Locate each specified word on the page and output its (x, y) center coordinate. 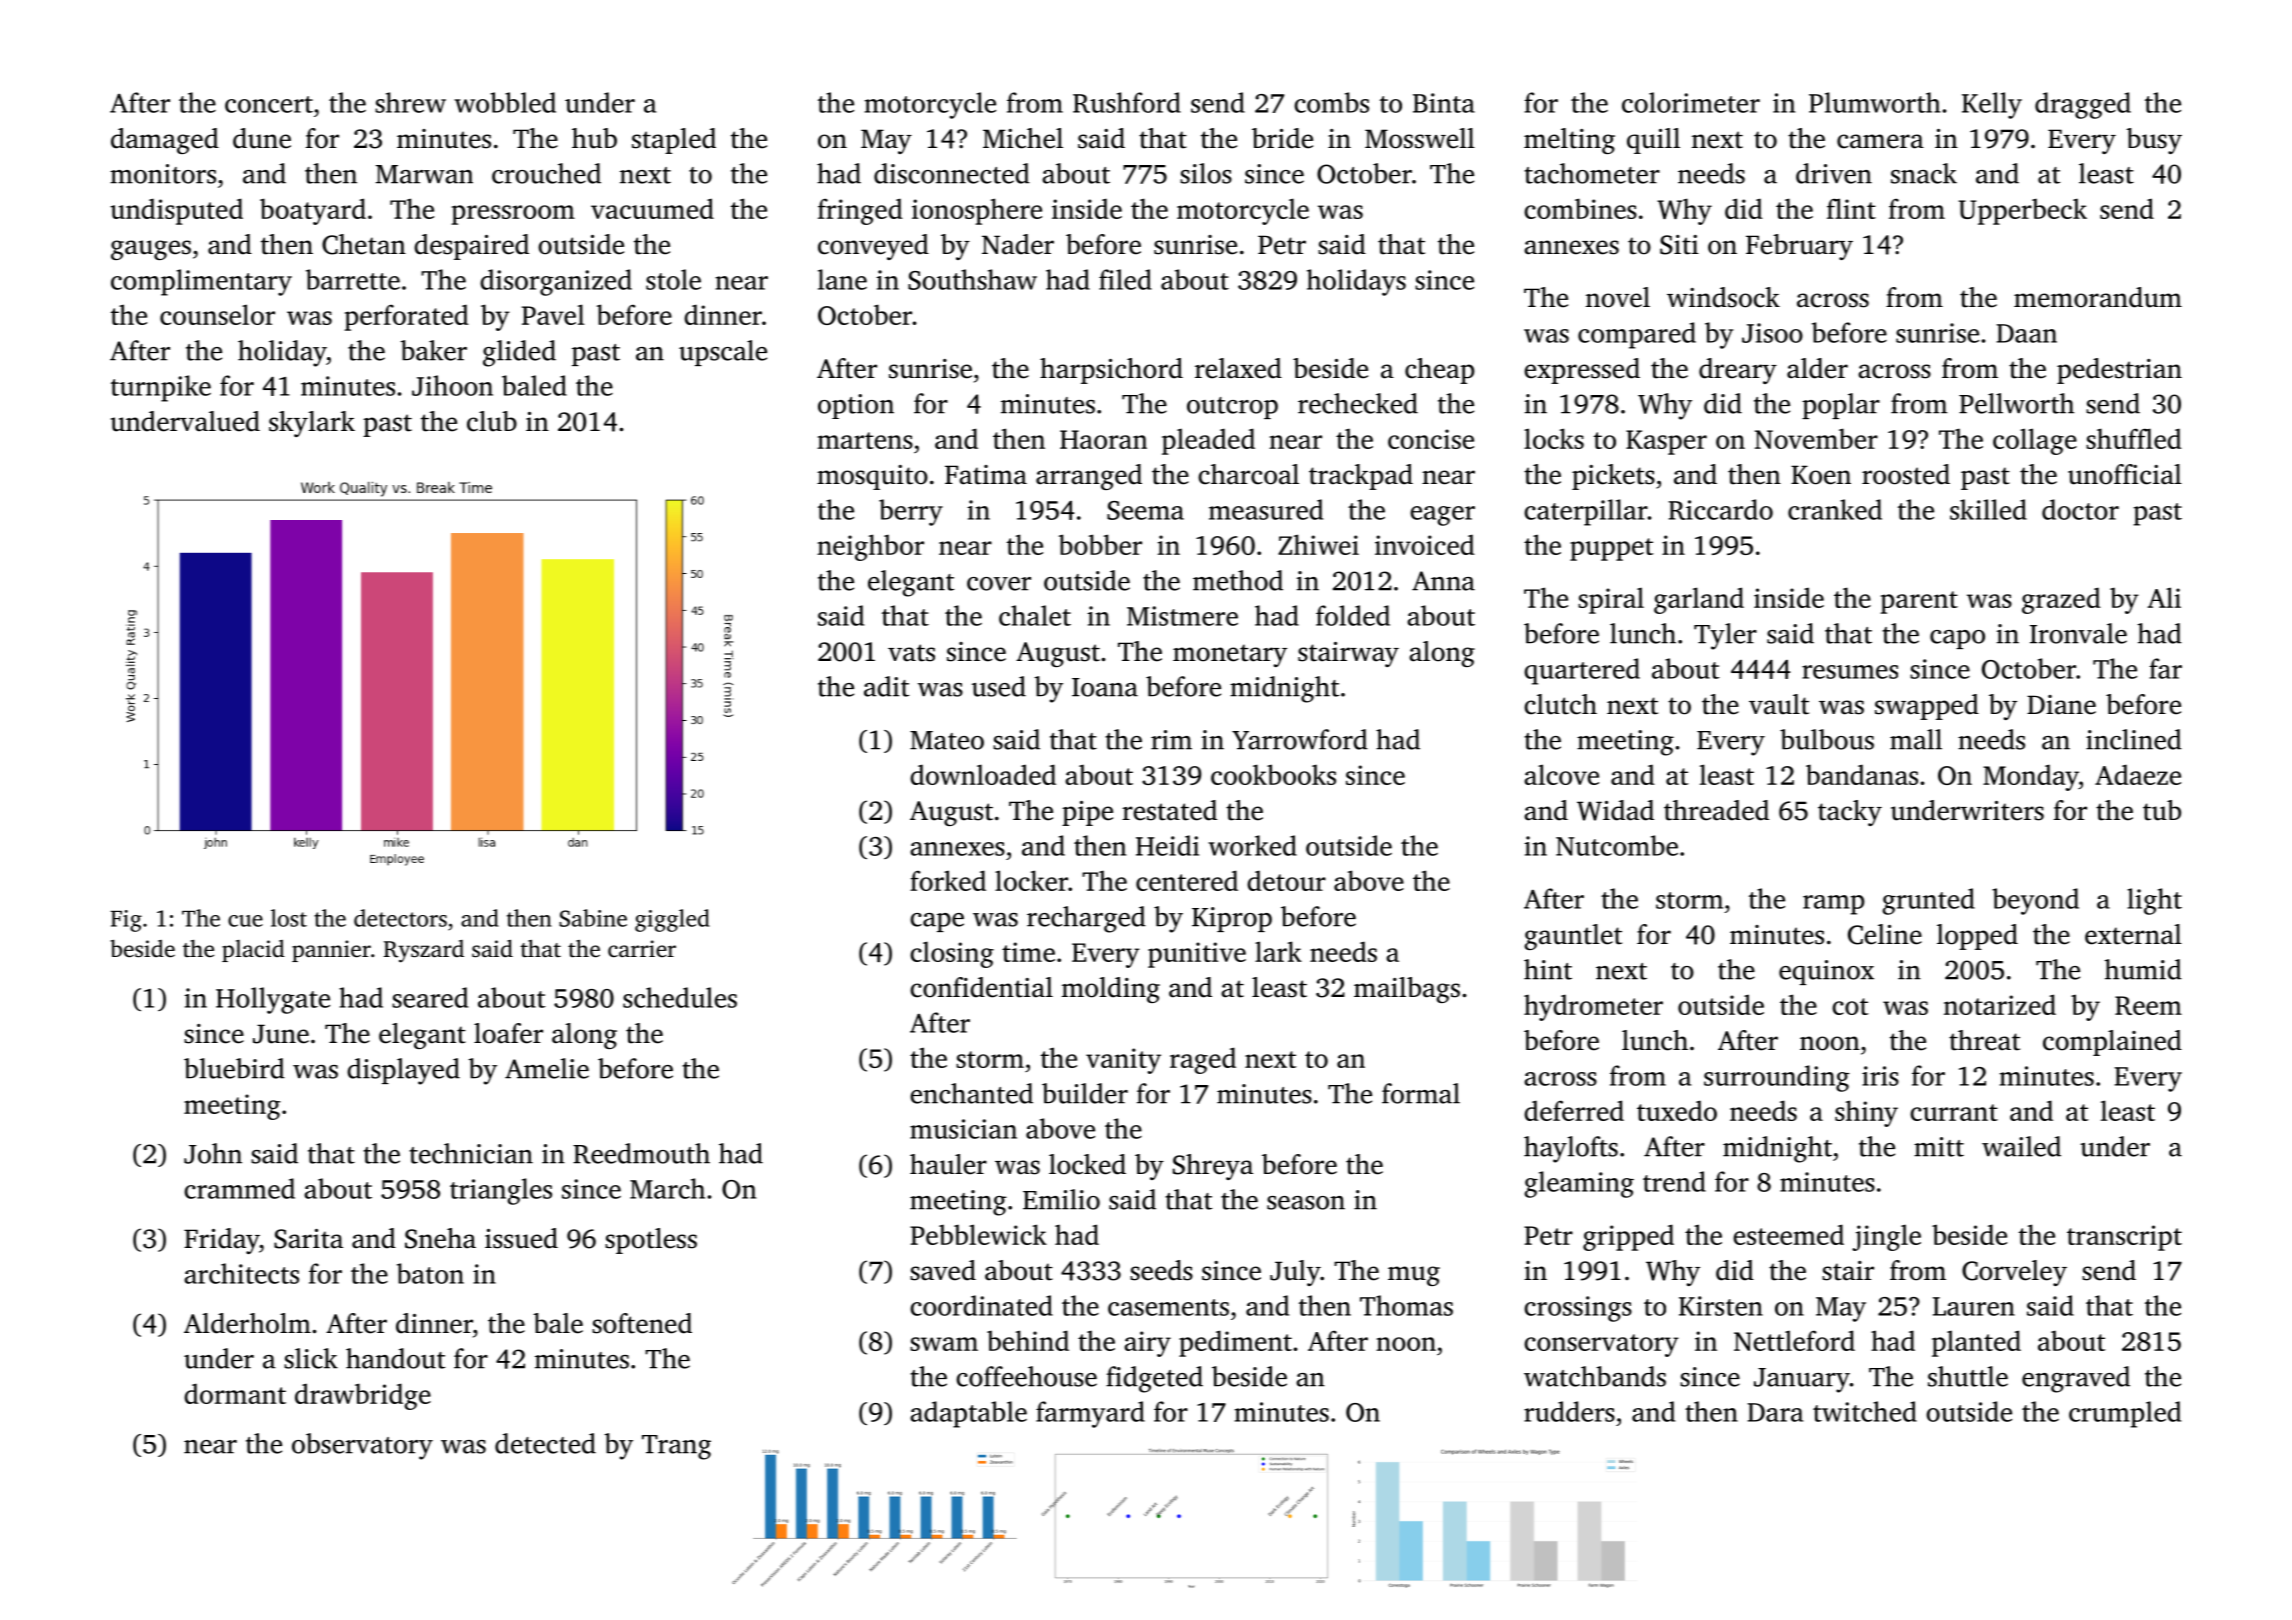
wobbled (505, 102)
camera (1880, 141)
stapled (674, 141)
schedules (680, 997)
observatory (362, 1446)
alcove (1561, 774)
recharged (1086, 919)
